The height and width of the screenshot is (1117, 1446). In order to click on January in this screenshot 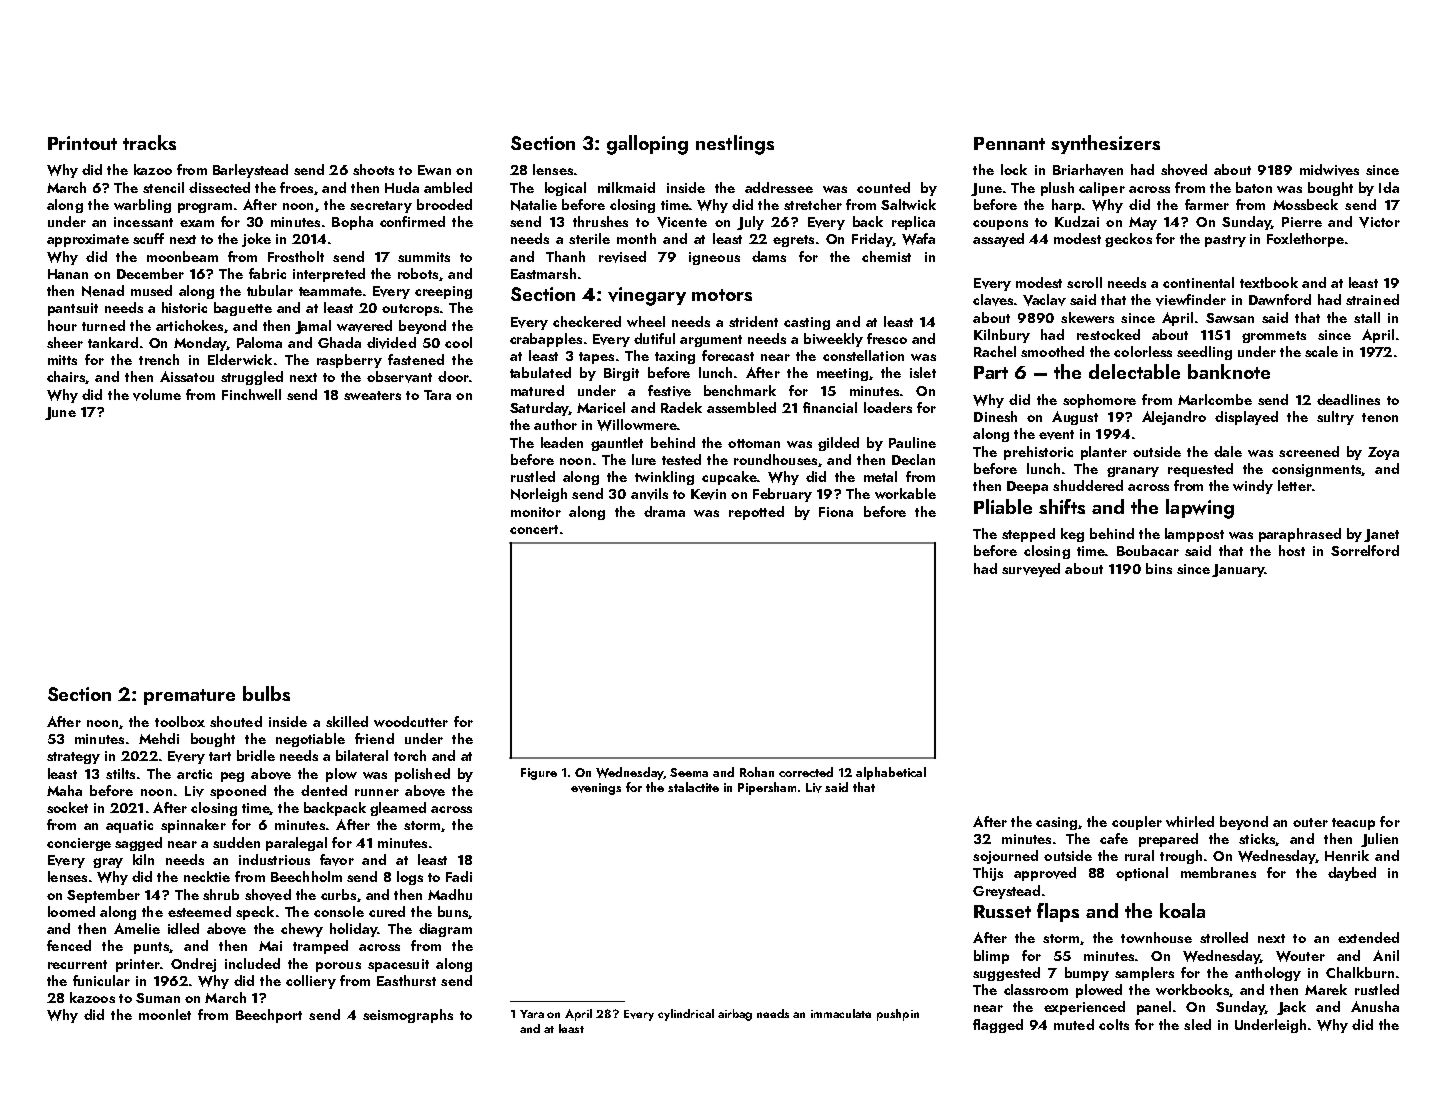, I will do `click(1238, 570)`.
